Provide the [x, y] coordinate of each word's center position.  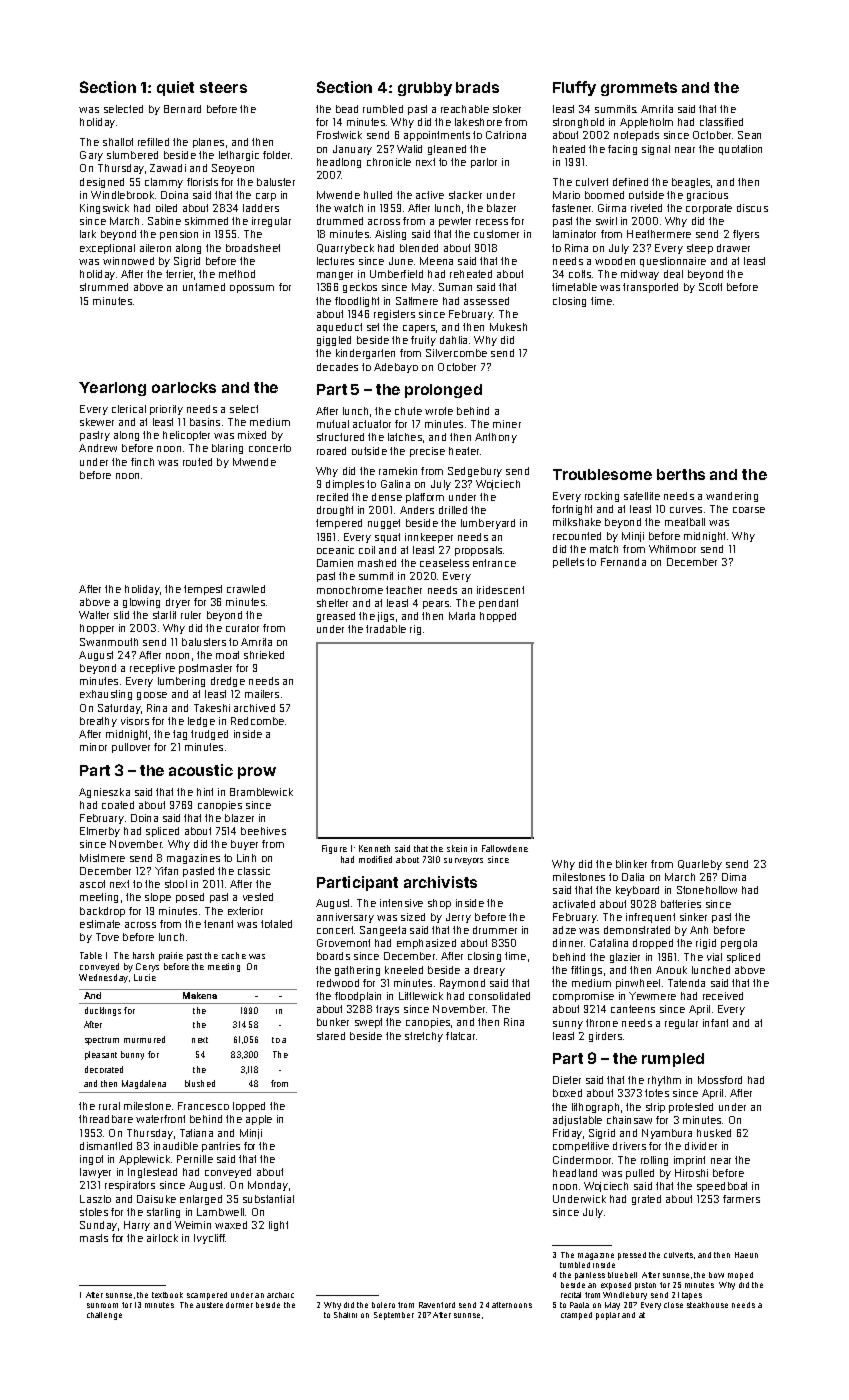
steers [223, 87]
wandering [732, 497]
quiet [175, 88]
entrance [494, 563]
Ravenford [437, 1305]
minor [93, 747]
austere [209, 1305]
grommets [639, 89]
